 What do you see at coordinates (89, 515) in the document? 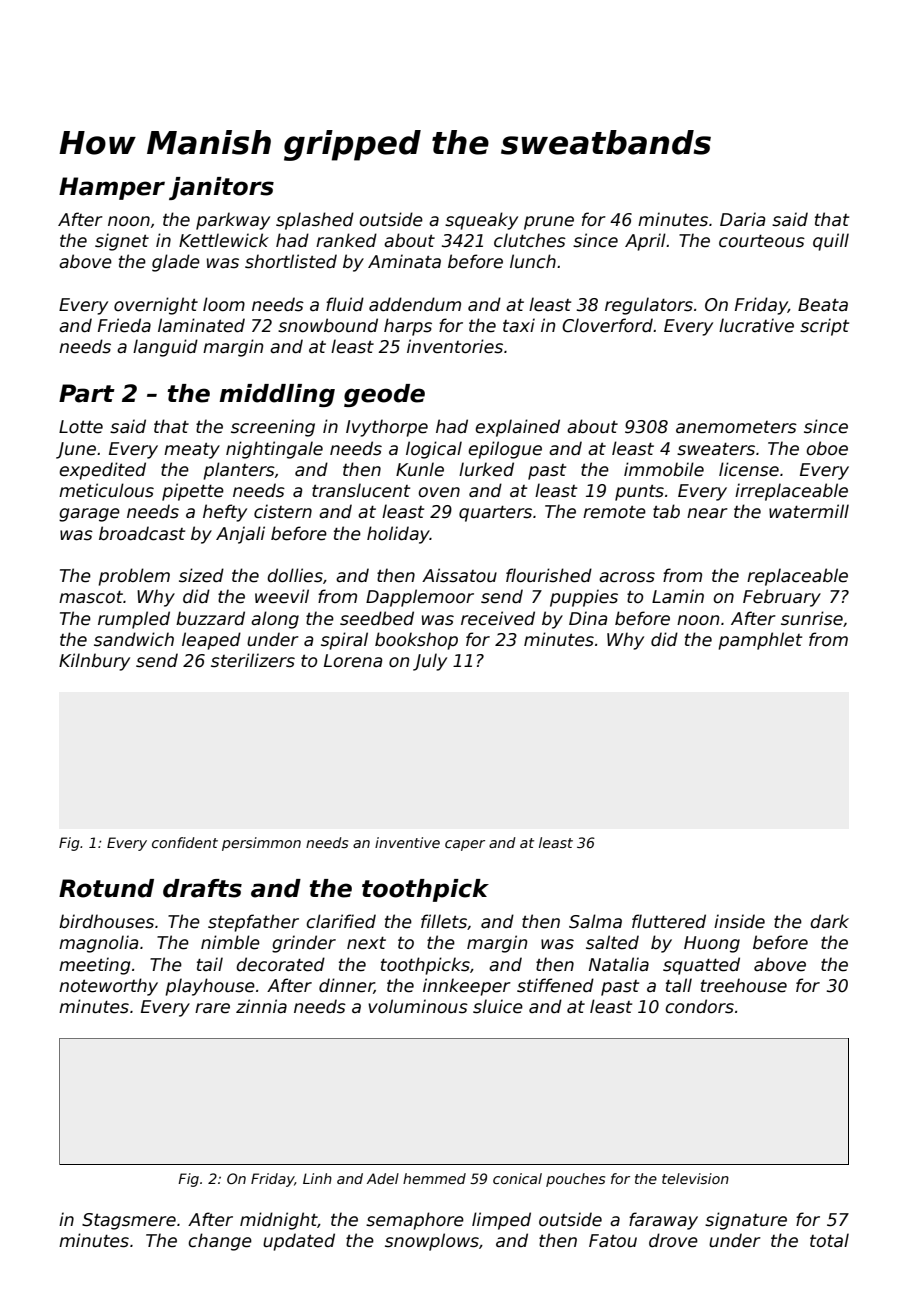
I see `garage` at bounding box center [89, 515].
